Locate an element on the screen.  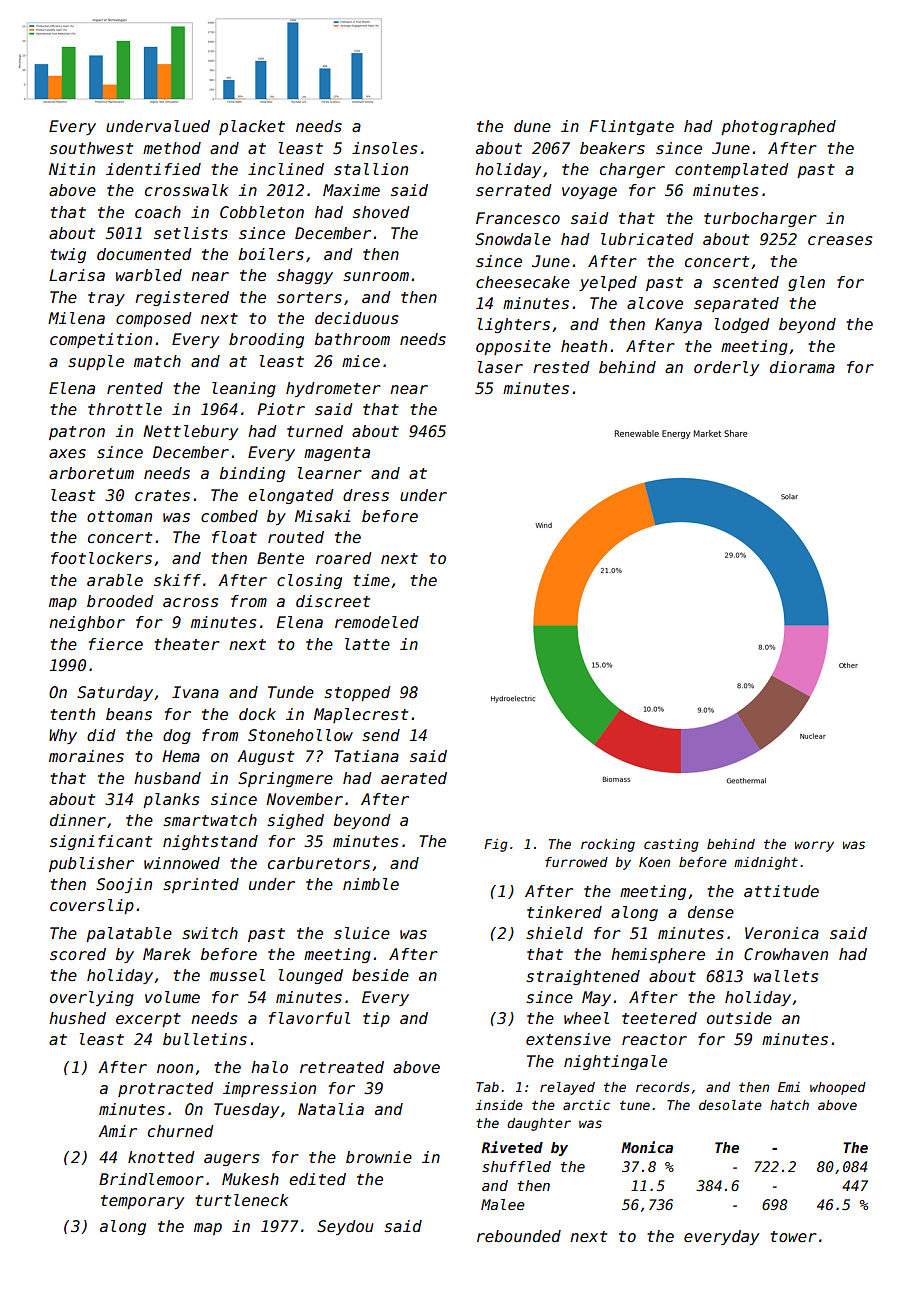
photographed is located at coordinates (778, 127).
